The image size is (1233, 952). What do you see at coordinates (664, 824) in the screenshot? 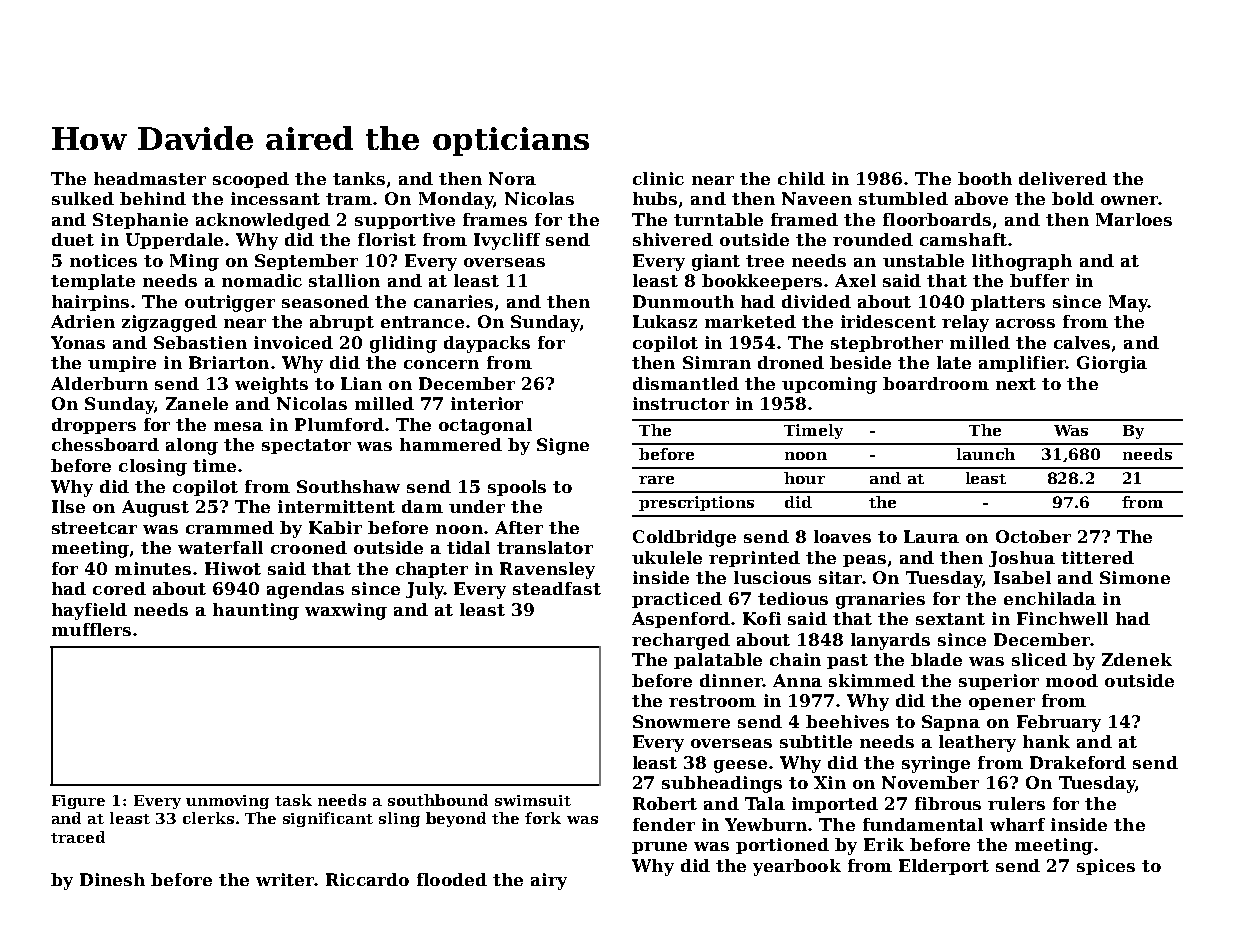
I see `fender` at bounding box center [664, 824].
